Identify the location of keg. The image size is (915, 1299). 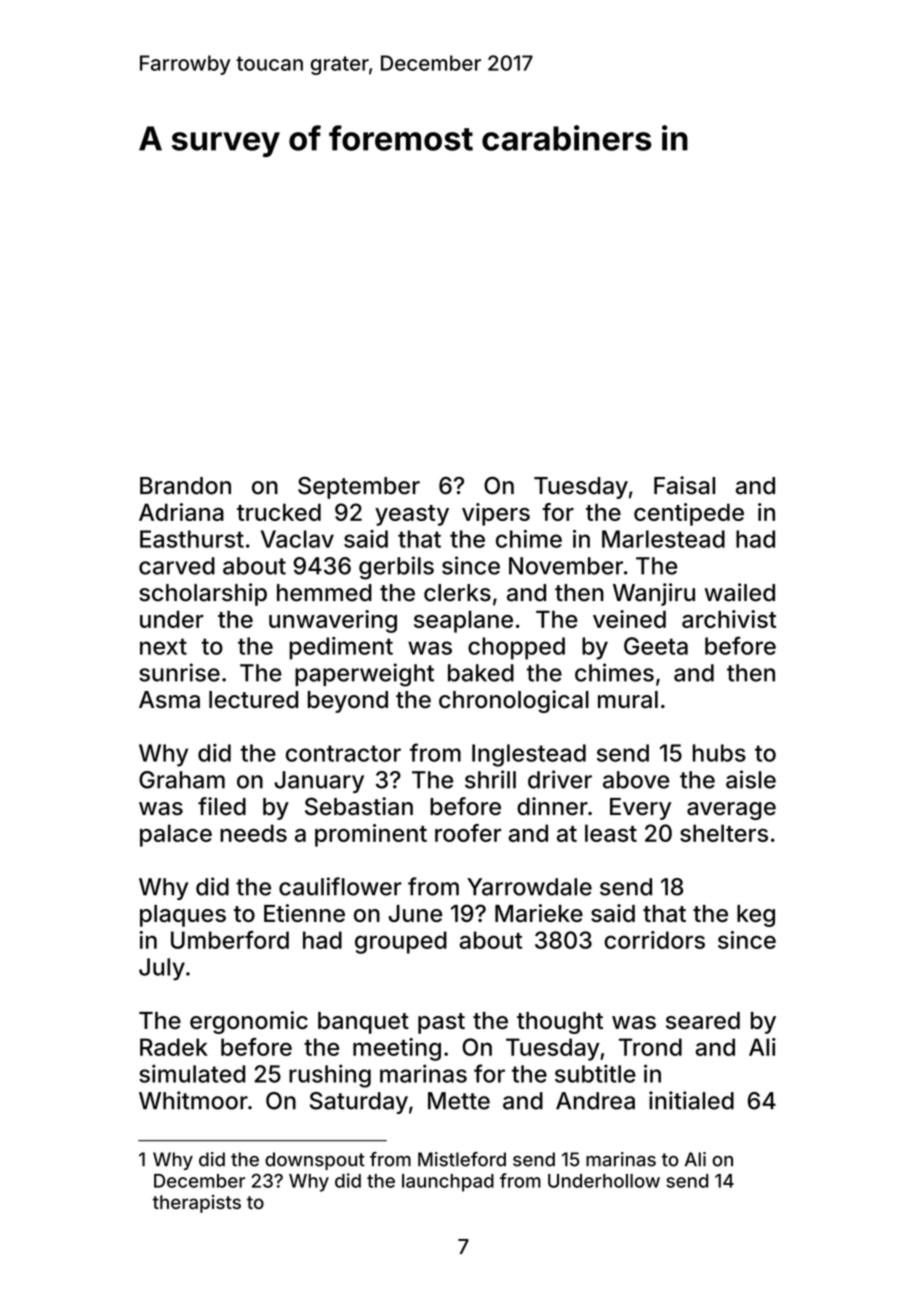
(756, 916).
